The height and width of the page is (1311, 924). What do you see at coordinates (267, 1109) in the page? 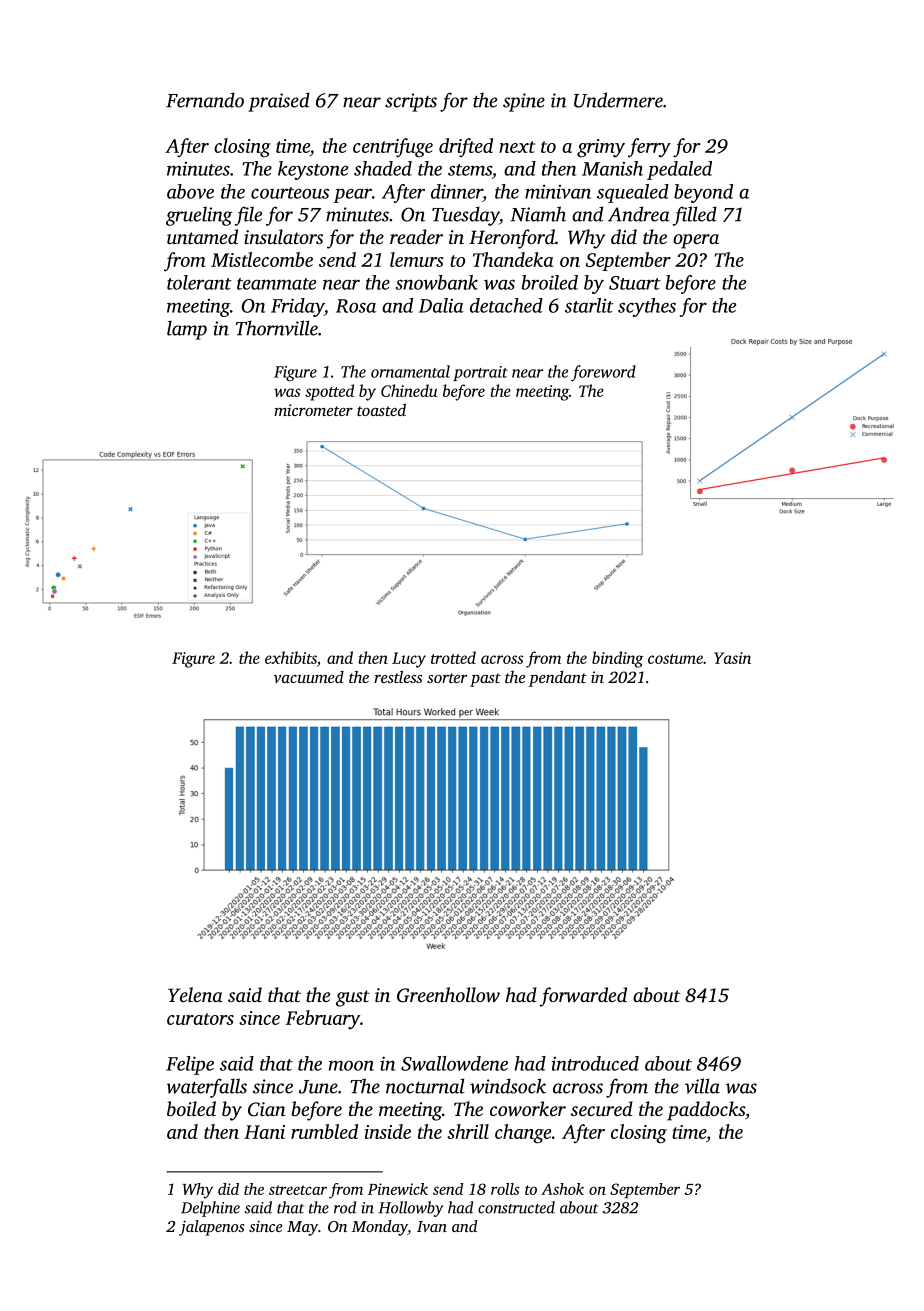
I see `Cian` at bounding box center [267, 1109].
